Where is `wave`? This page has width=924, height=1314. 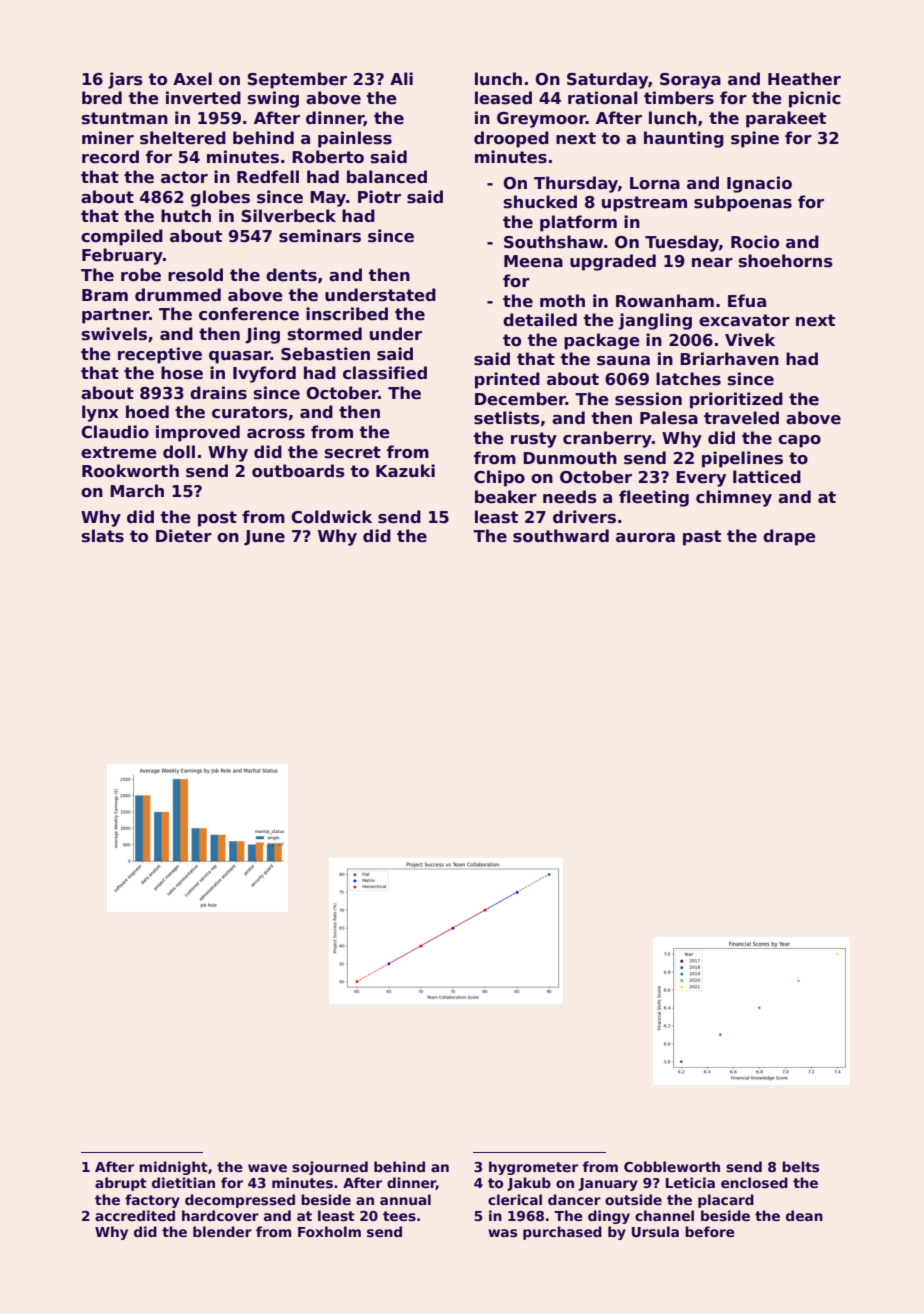
wave is located at coordinates (267, 1168).
